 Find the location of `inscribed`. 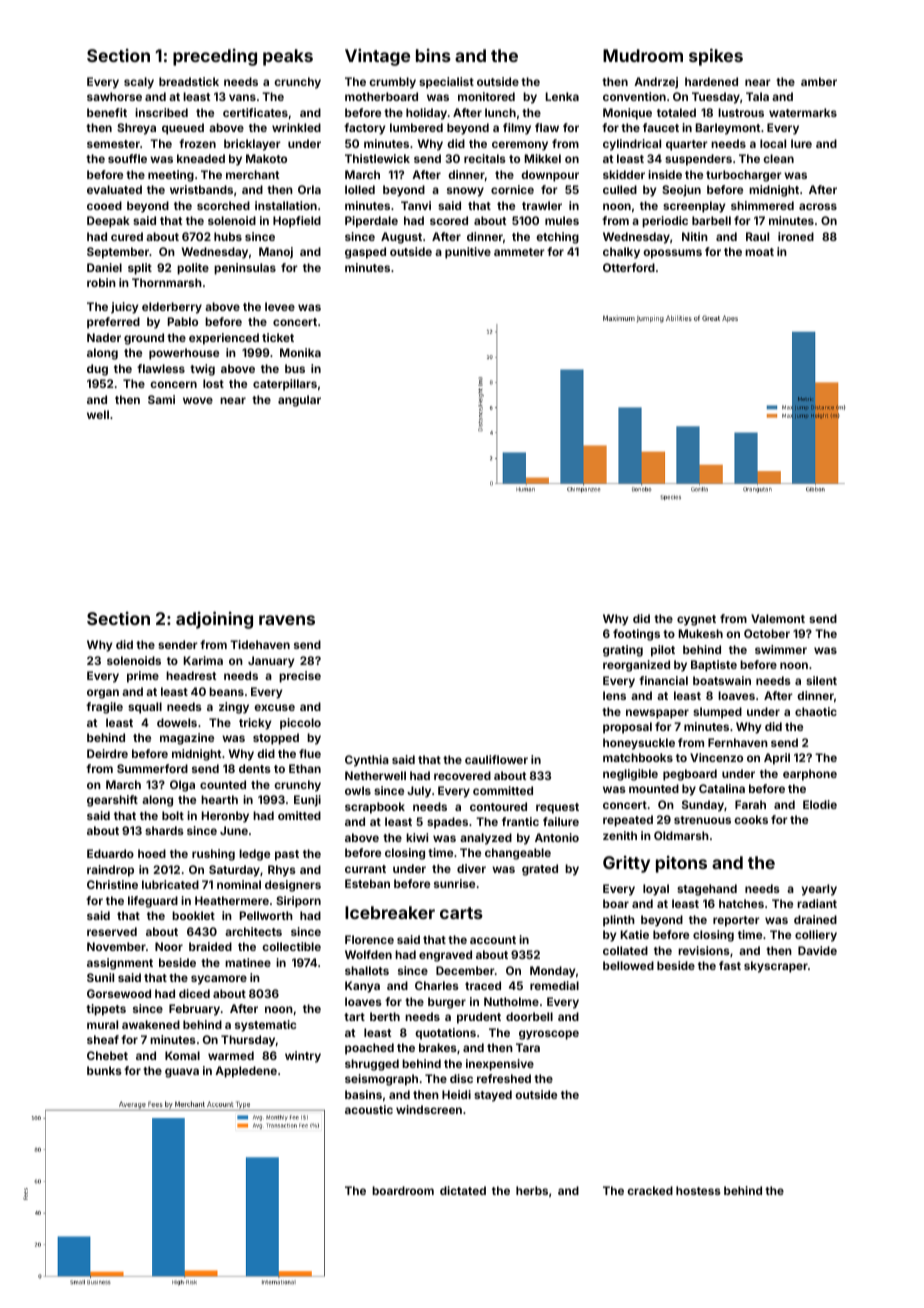

inscribed is located at coordinates (161, 112).
